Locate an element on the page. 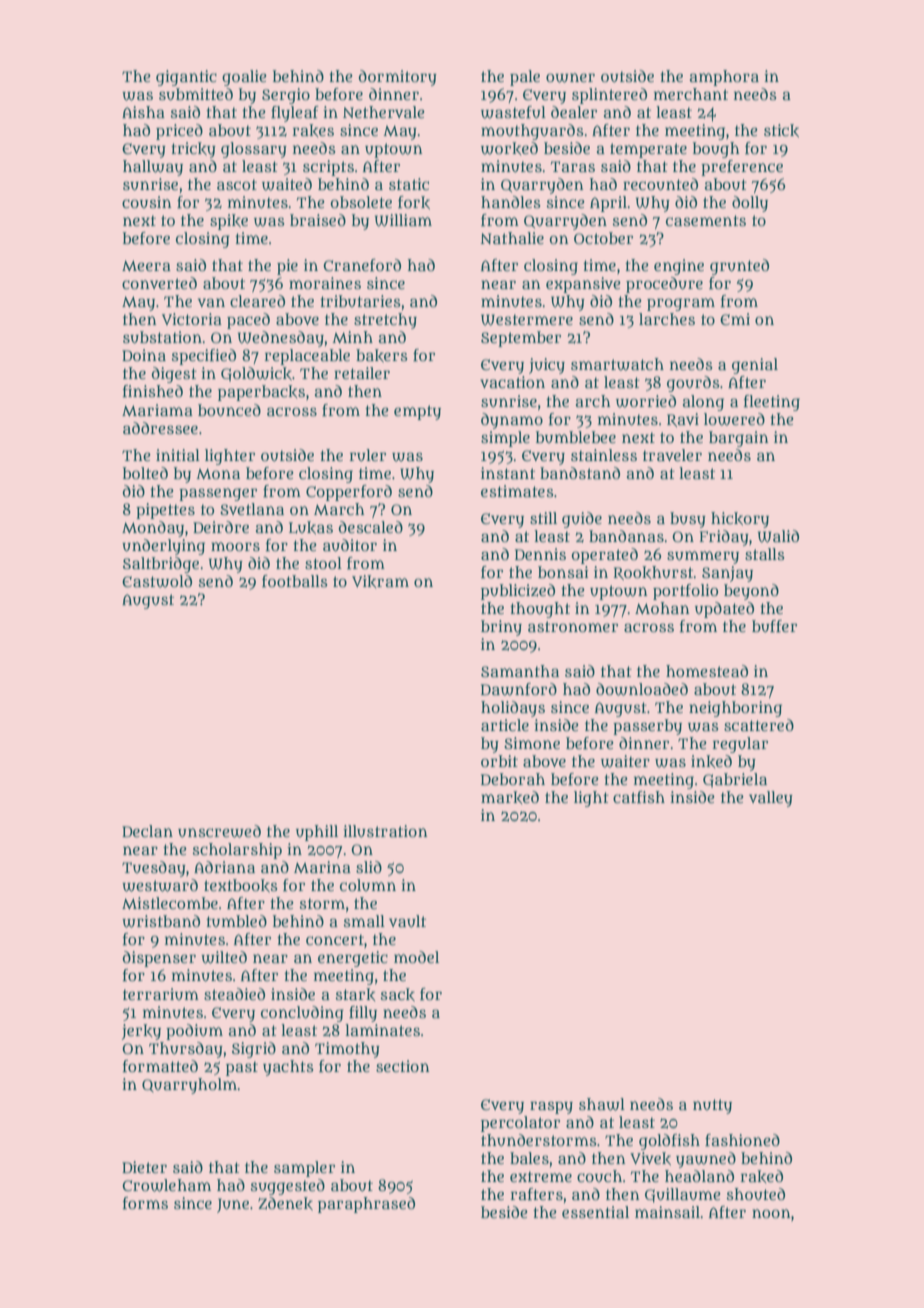 Image resolution: width=924 pixels, height=1308 pixels. owner is located at coordinates (570, 78).
